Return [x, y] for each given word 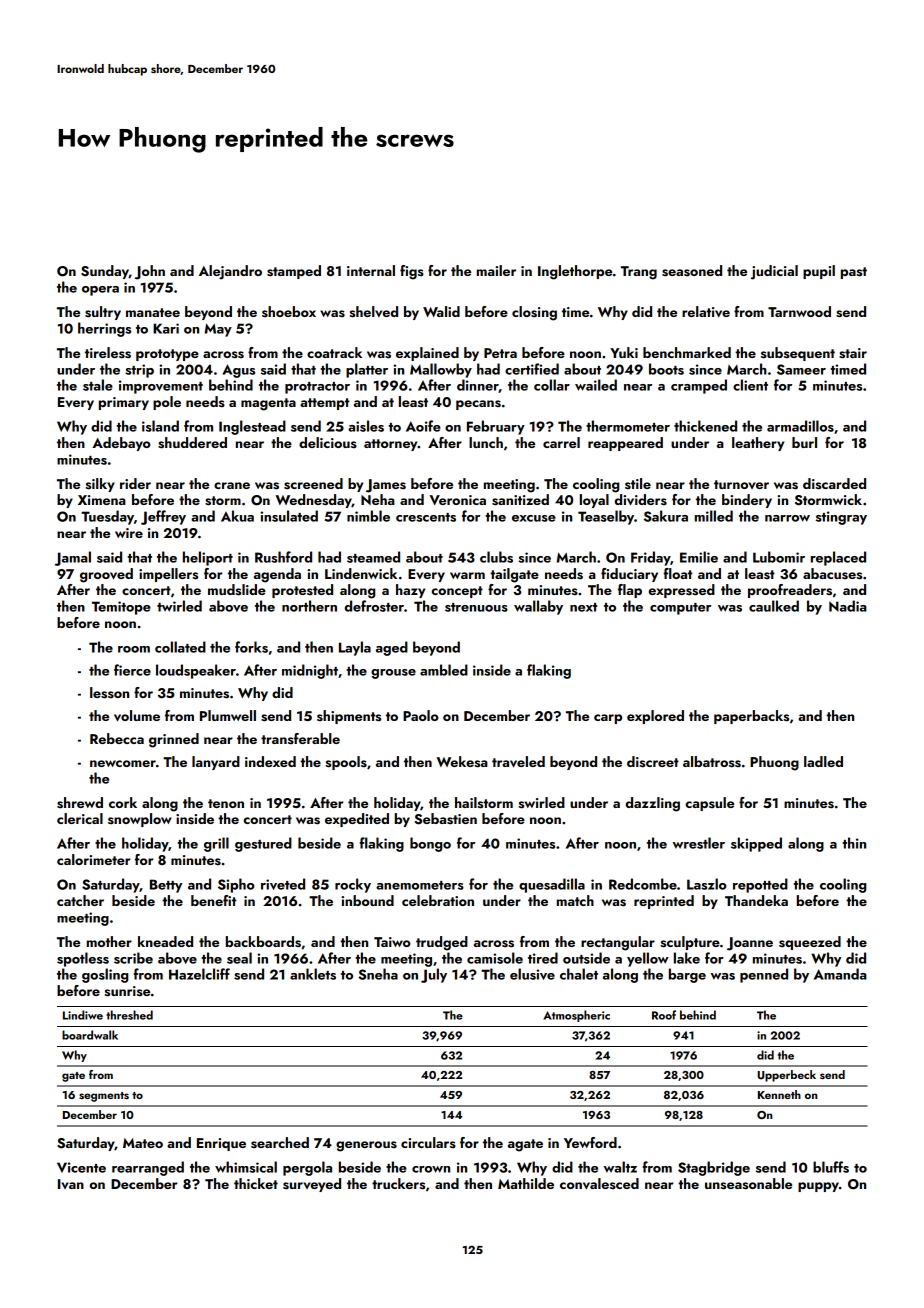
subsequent [798, 354]
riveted [283, 884]
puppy [818, 1187]
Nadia [848, 606]
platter [367, 370]
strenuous [476, 607]
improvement [161, 387]
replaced [838, 558]
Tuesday [107, 517]
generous [366, 1146]
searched [280, 1143]
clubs [496, 557]
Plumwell [228, 715]
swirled [542, 803]
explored [655, 717]
